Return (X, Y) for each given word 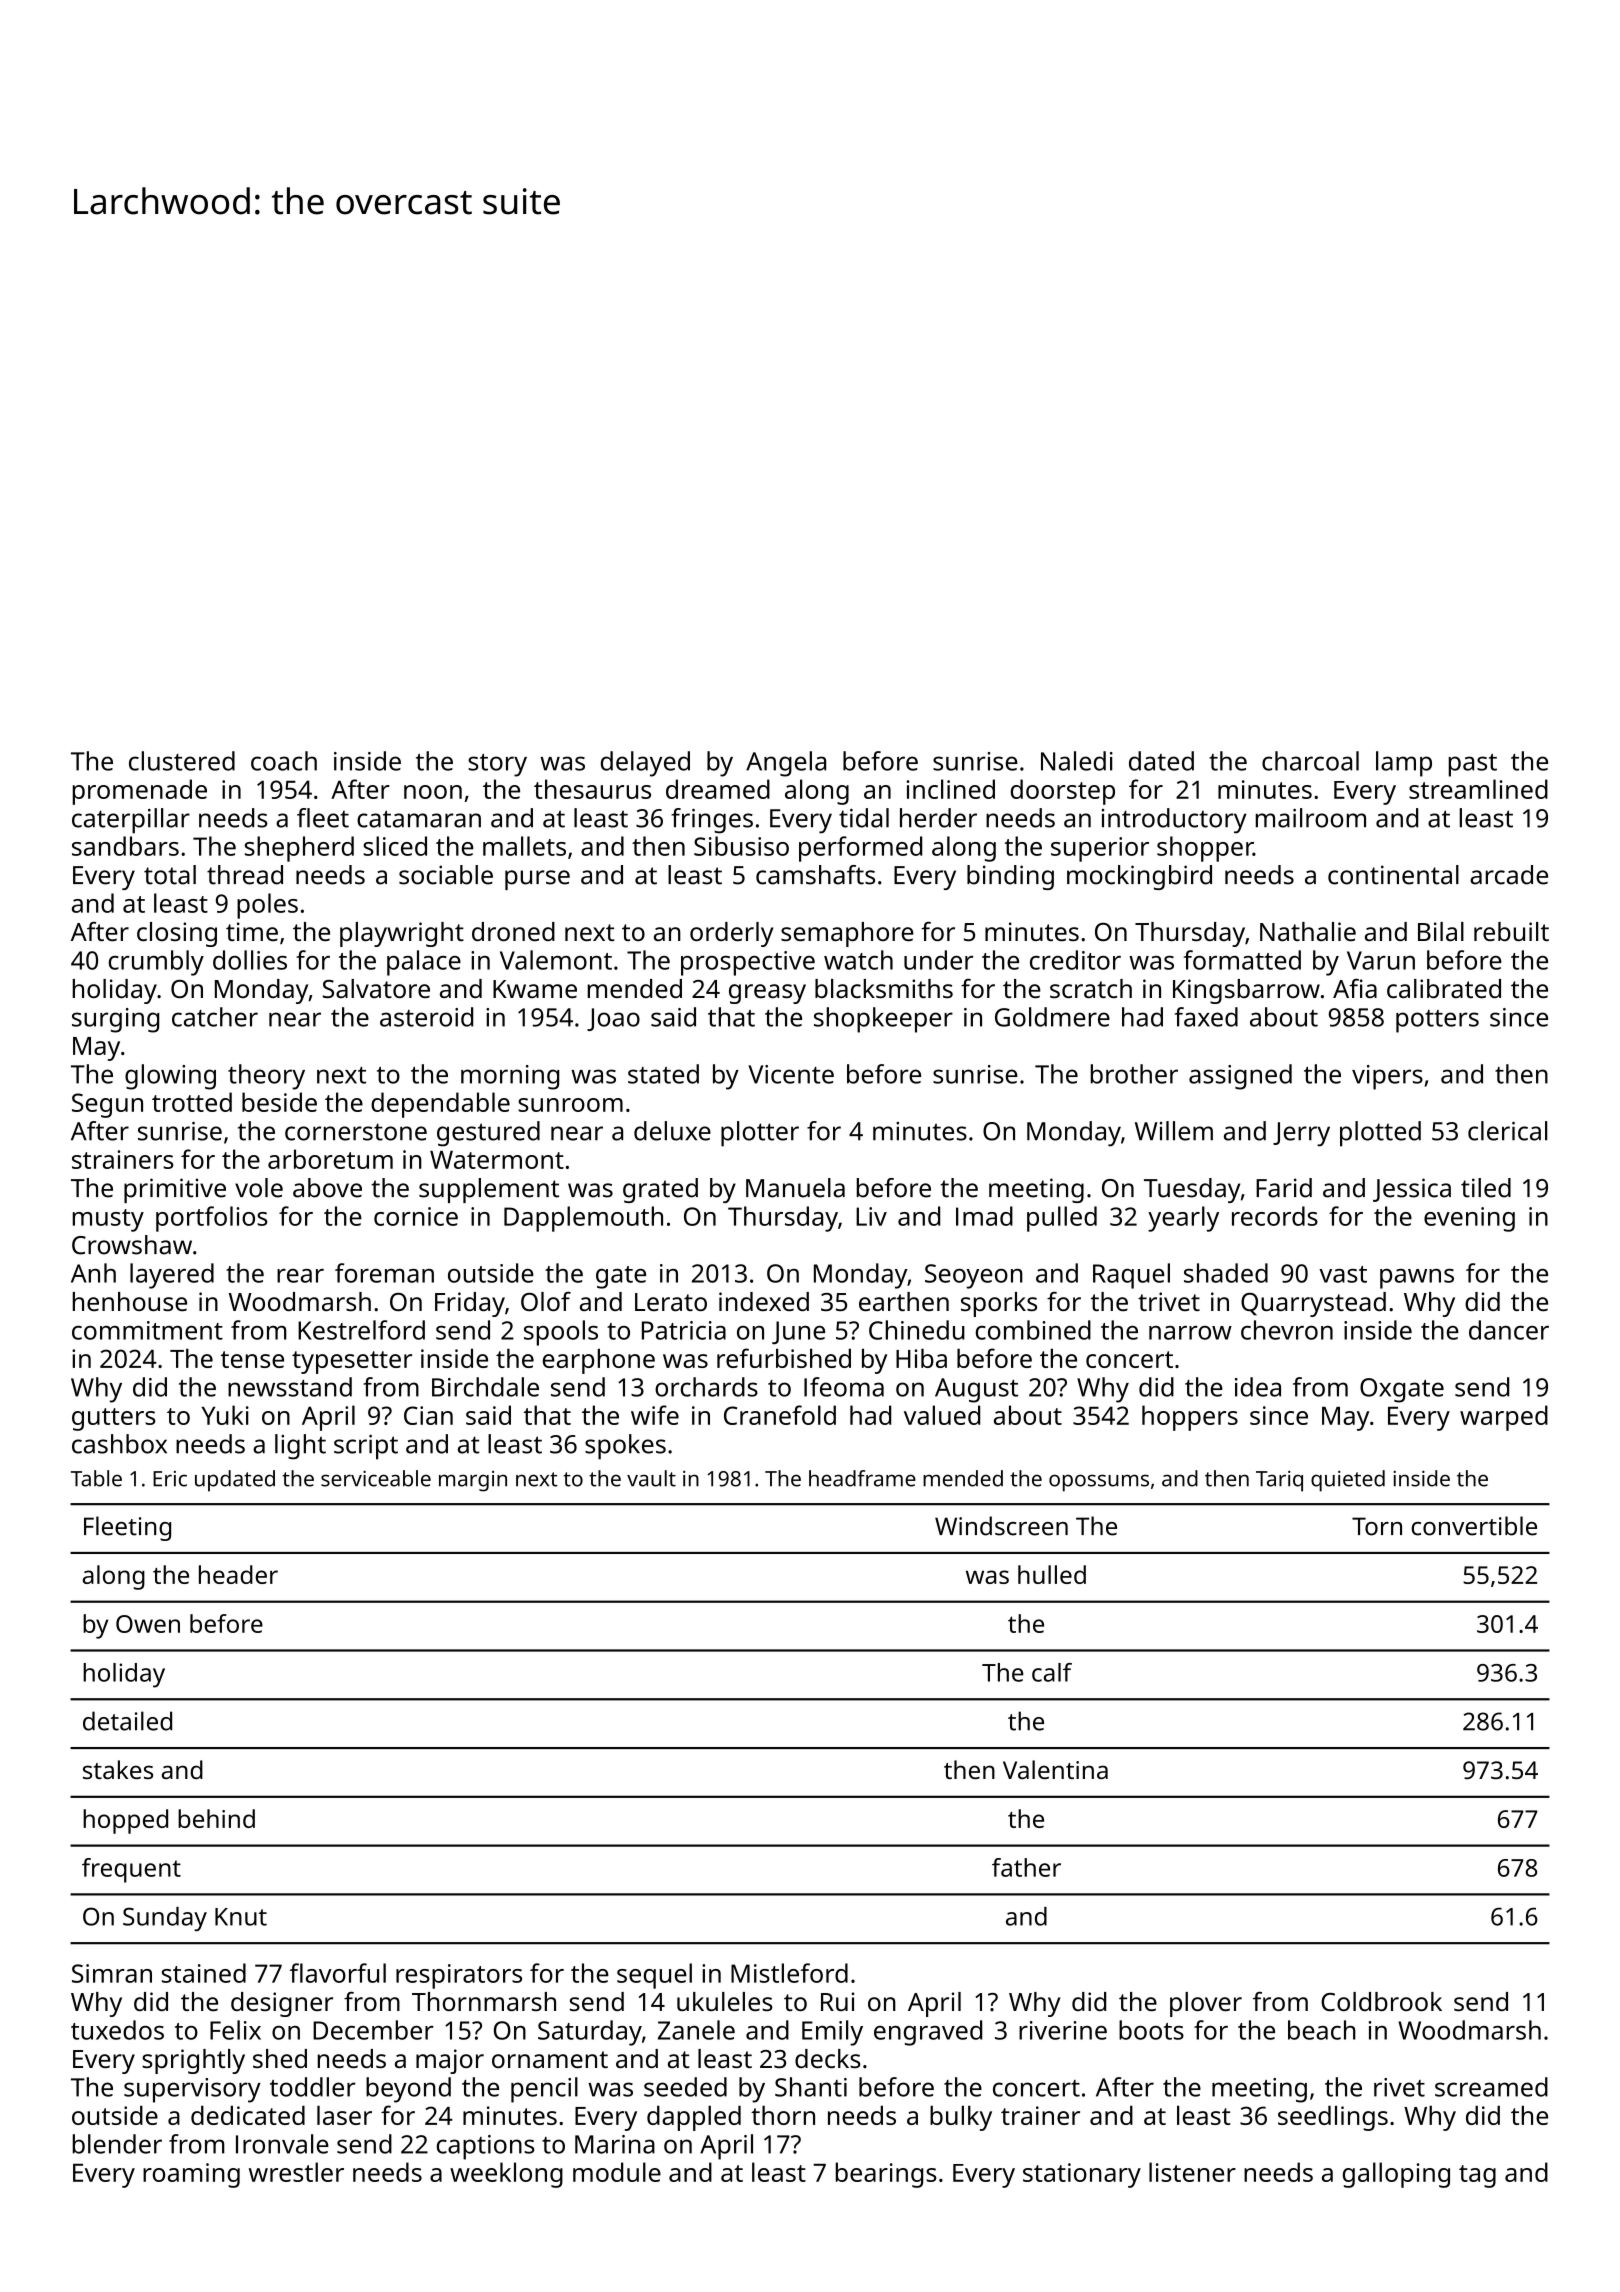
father (1026, 1867)
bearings (886, 2175)
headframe (862, 1478)
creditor (1075, 960)
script (366, 1447)
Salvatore (376, 988)
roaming (191, 2175)
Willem (1174, 1131)
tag (1477, 2176)
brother (1134, 1074)
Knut (241, 1917)
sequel (654, 1976)
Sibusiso (741, 846)
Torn (1377, 1526)
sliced (395, 846)
